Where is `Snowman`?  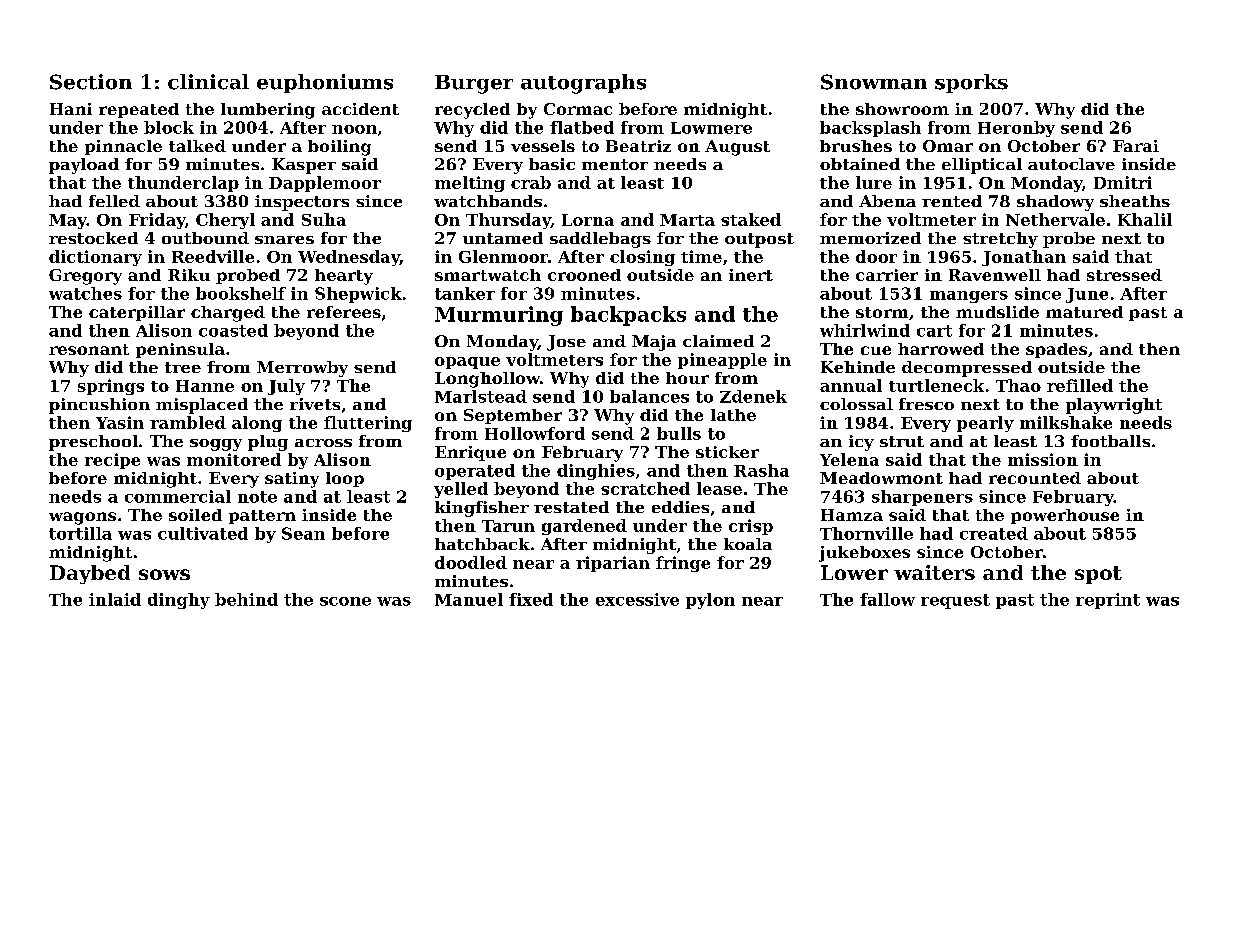
Snowman is located at coordinates (874, 82).
